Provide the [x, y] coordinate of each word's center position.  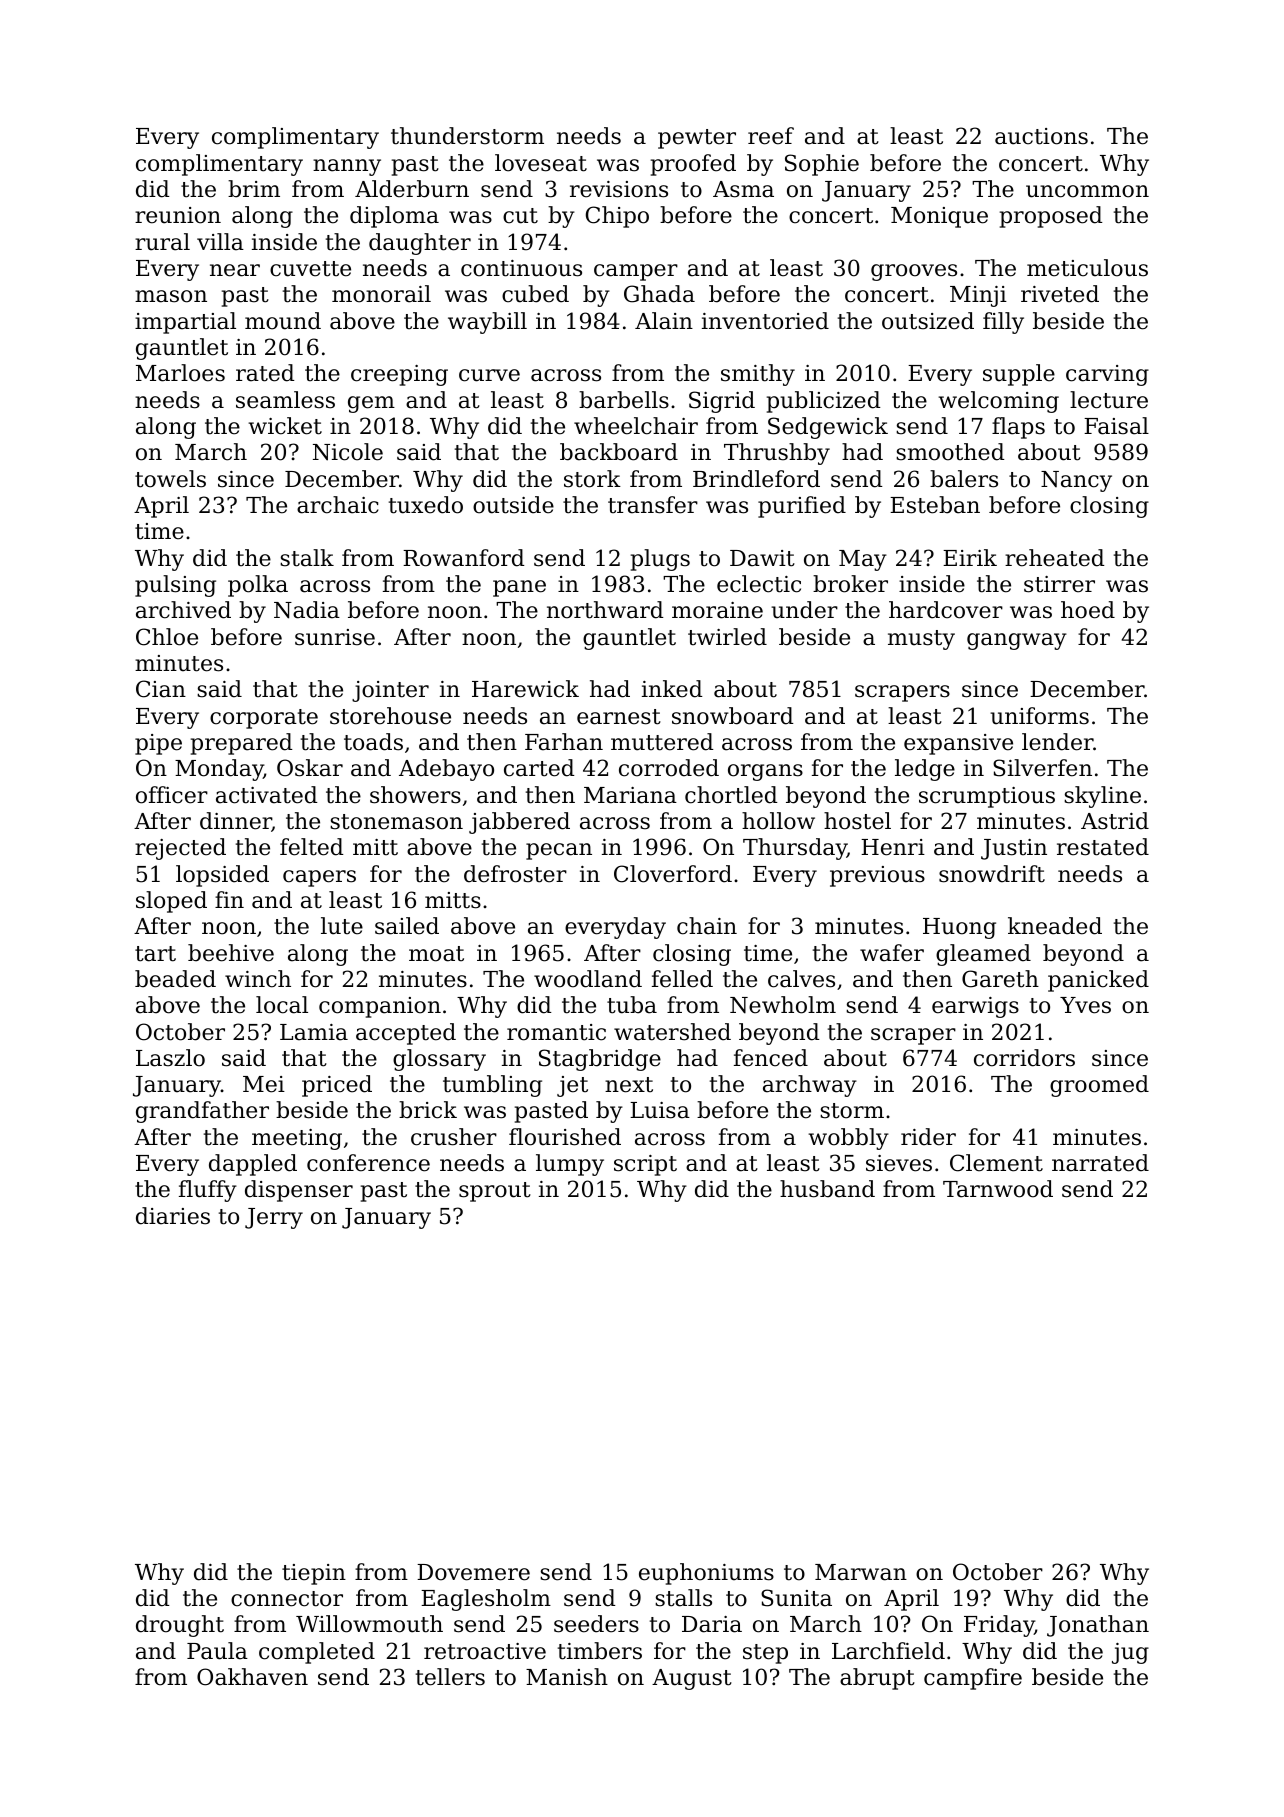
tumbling [492, 1086]
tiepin [314, 1574]
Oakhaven [252, 1677]
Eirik [970, 557]
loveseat [541, 163]
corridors [1024, 1058]
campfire [973, 1679]
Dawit [762, 558]
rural [162, 242]
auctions [1041, 136]
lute [342, 926]
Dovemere [473, 1572]
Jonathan [1098, 1626]
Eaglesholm [486, 1600]
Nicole [348, 452]
